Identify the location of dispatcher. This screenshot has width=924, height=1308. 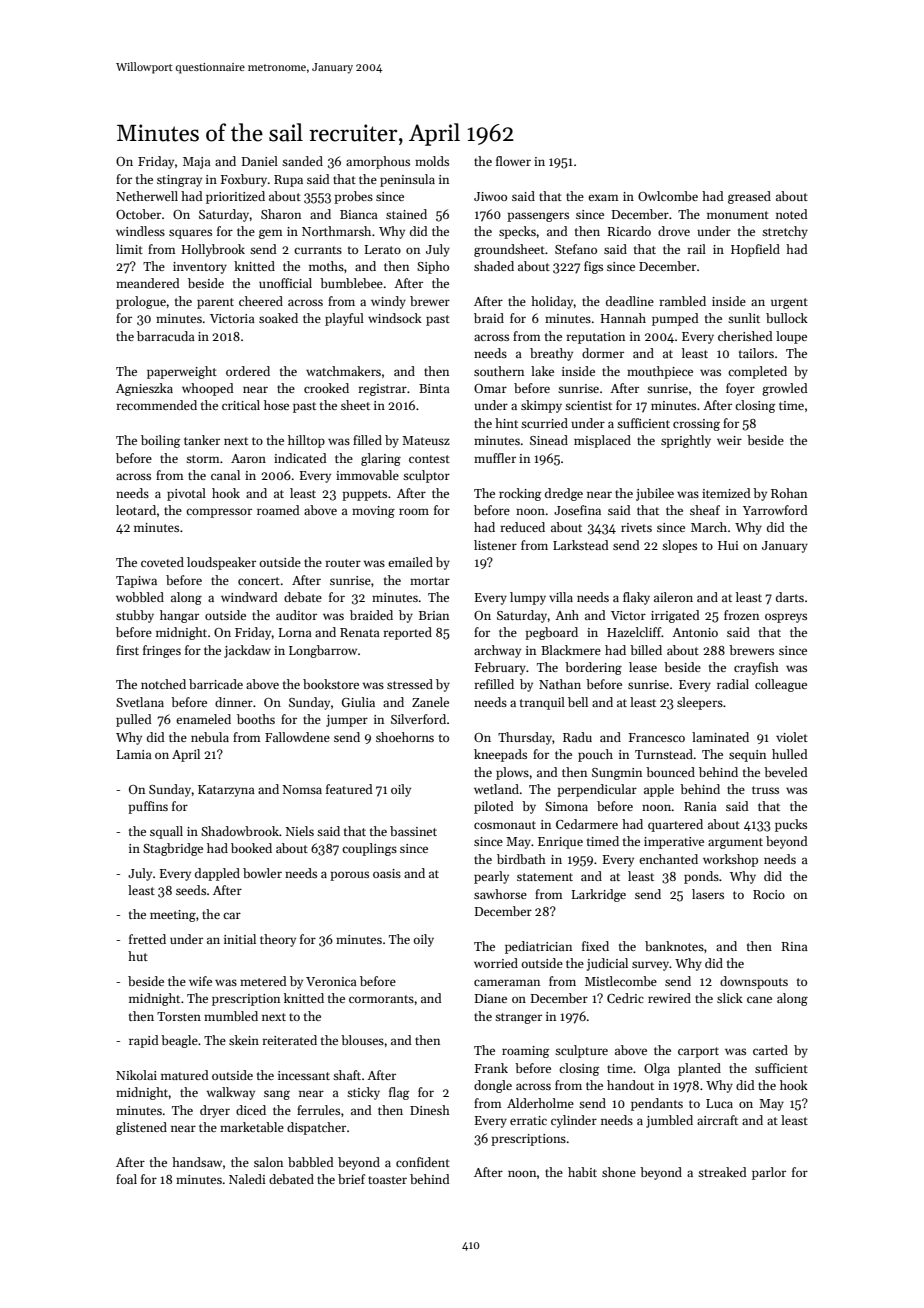
(316, 1128).
